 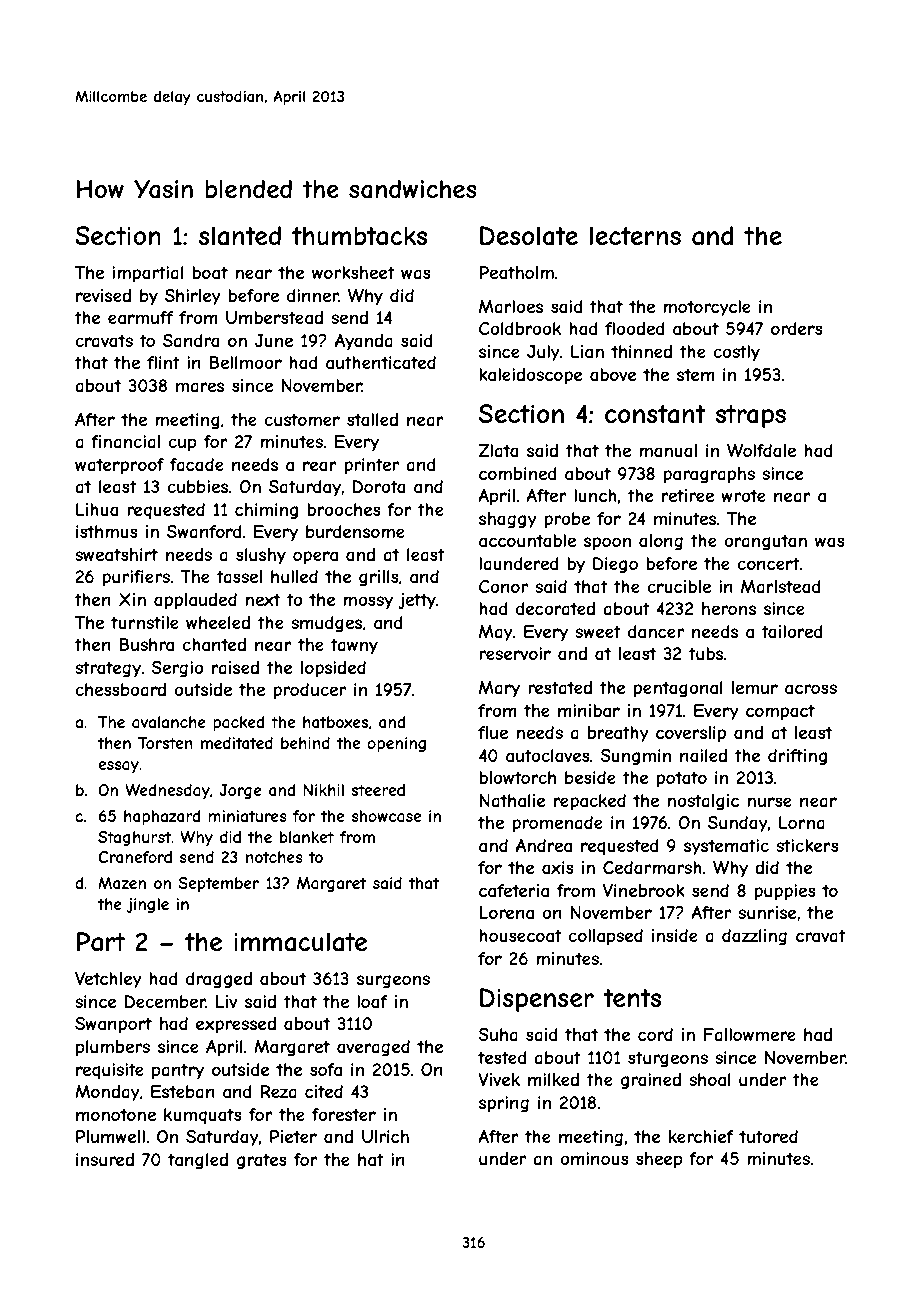 What do you see at coordinates (635, 235) in the image?
I see `lecterns` at bounding box center [635, 235].
